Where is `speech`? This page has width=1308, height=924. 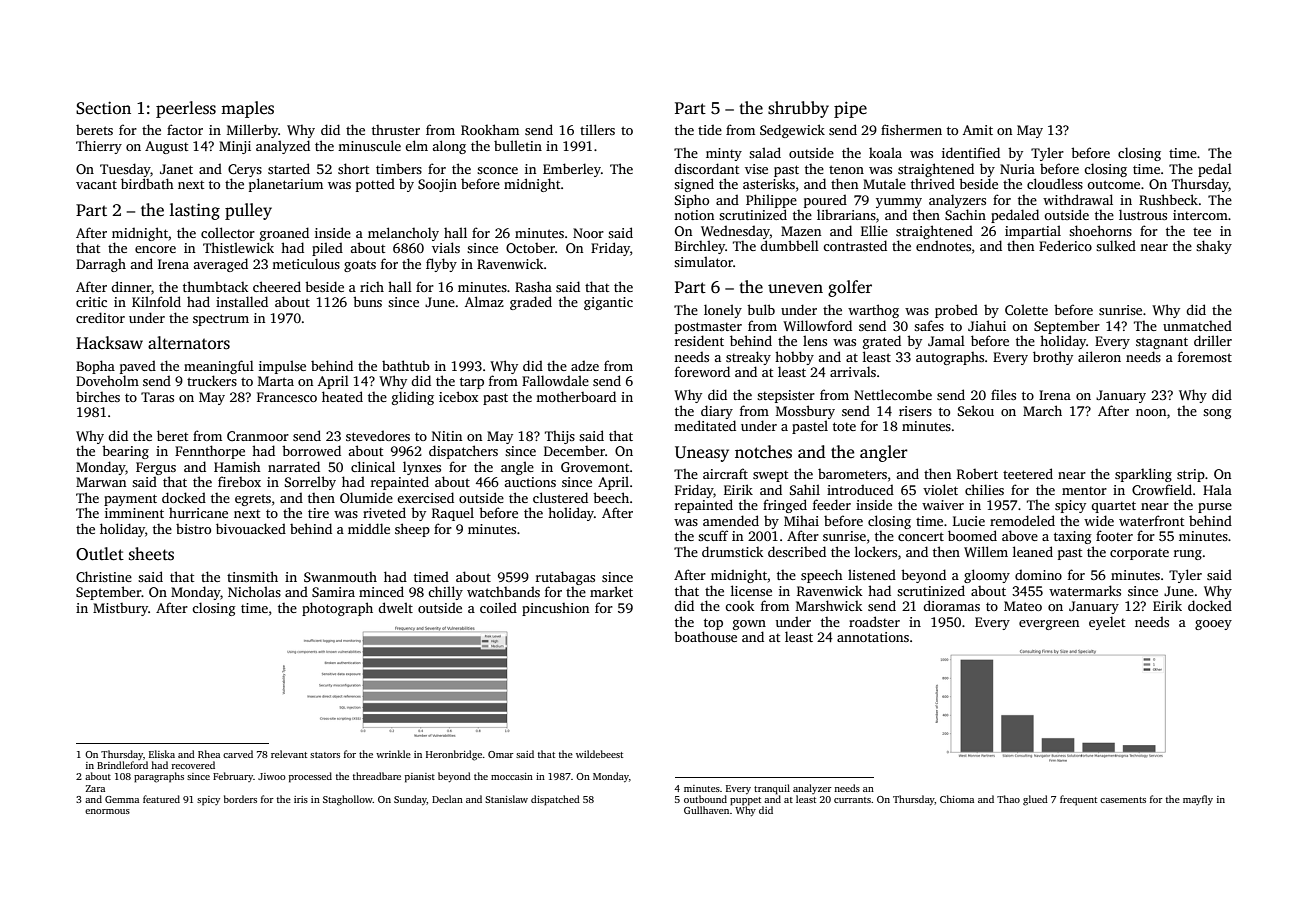 speech is located at coordinates (822, 576).
